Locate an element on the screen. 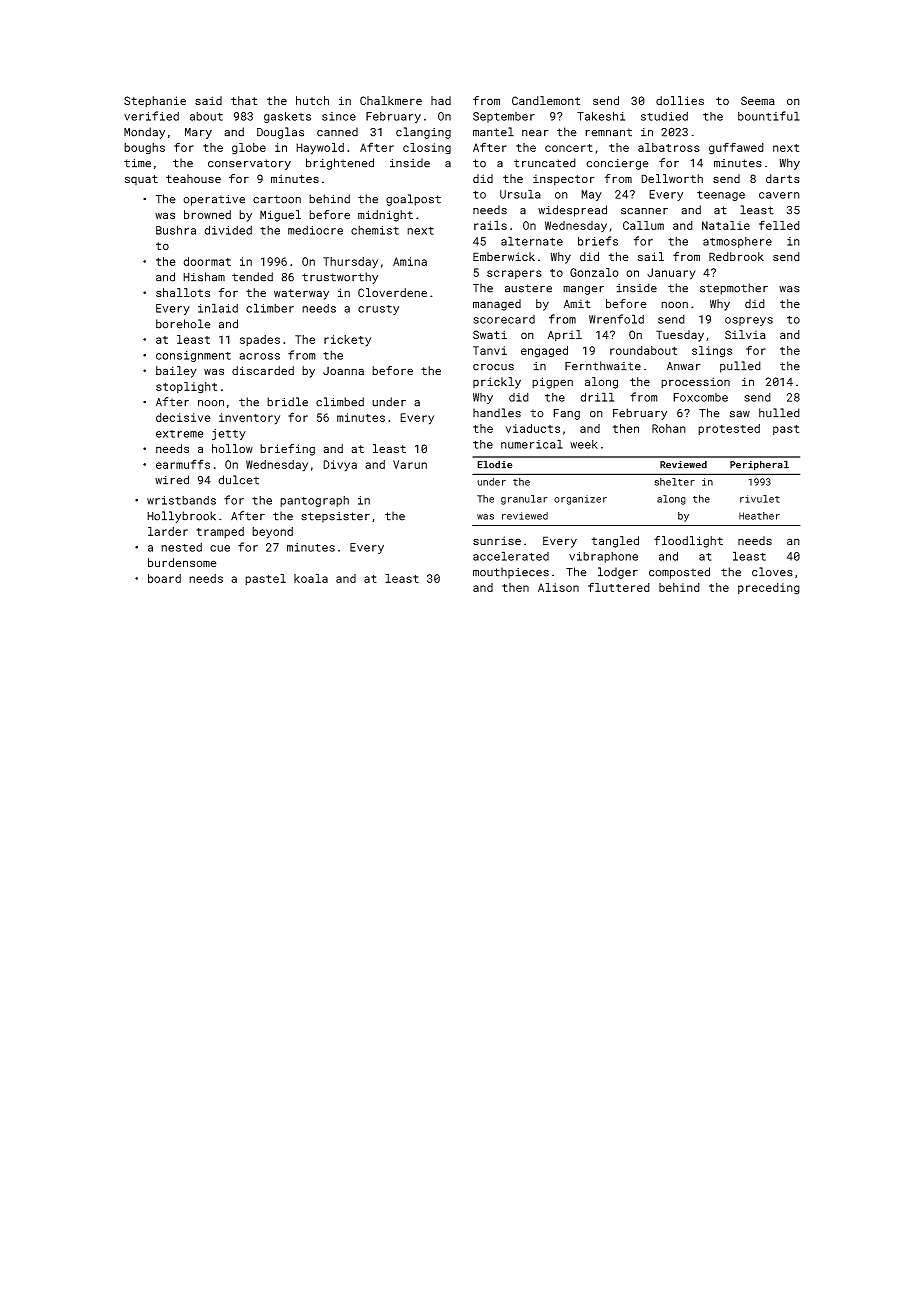  climbed is located at coordinates (340, 402).
